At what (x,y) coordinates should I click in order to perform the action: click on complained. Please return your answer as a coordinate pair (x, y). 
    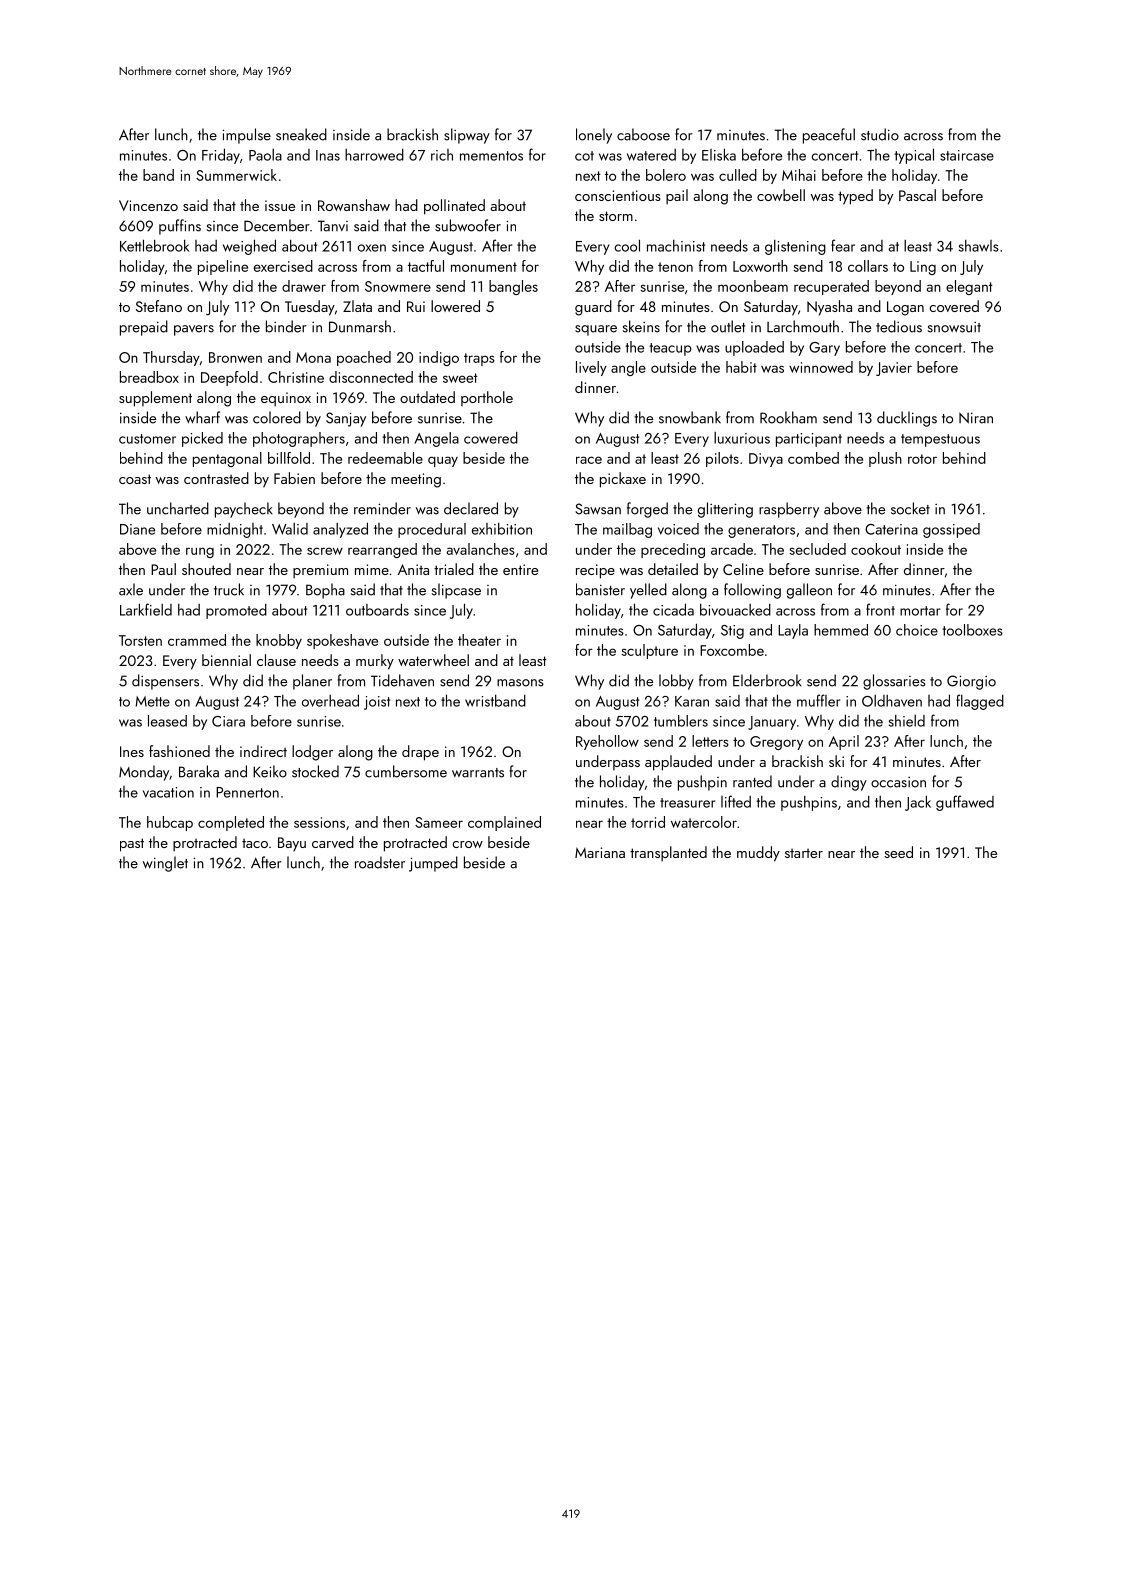
    Looking at the image, I should click on (504, 823).
